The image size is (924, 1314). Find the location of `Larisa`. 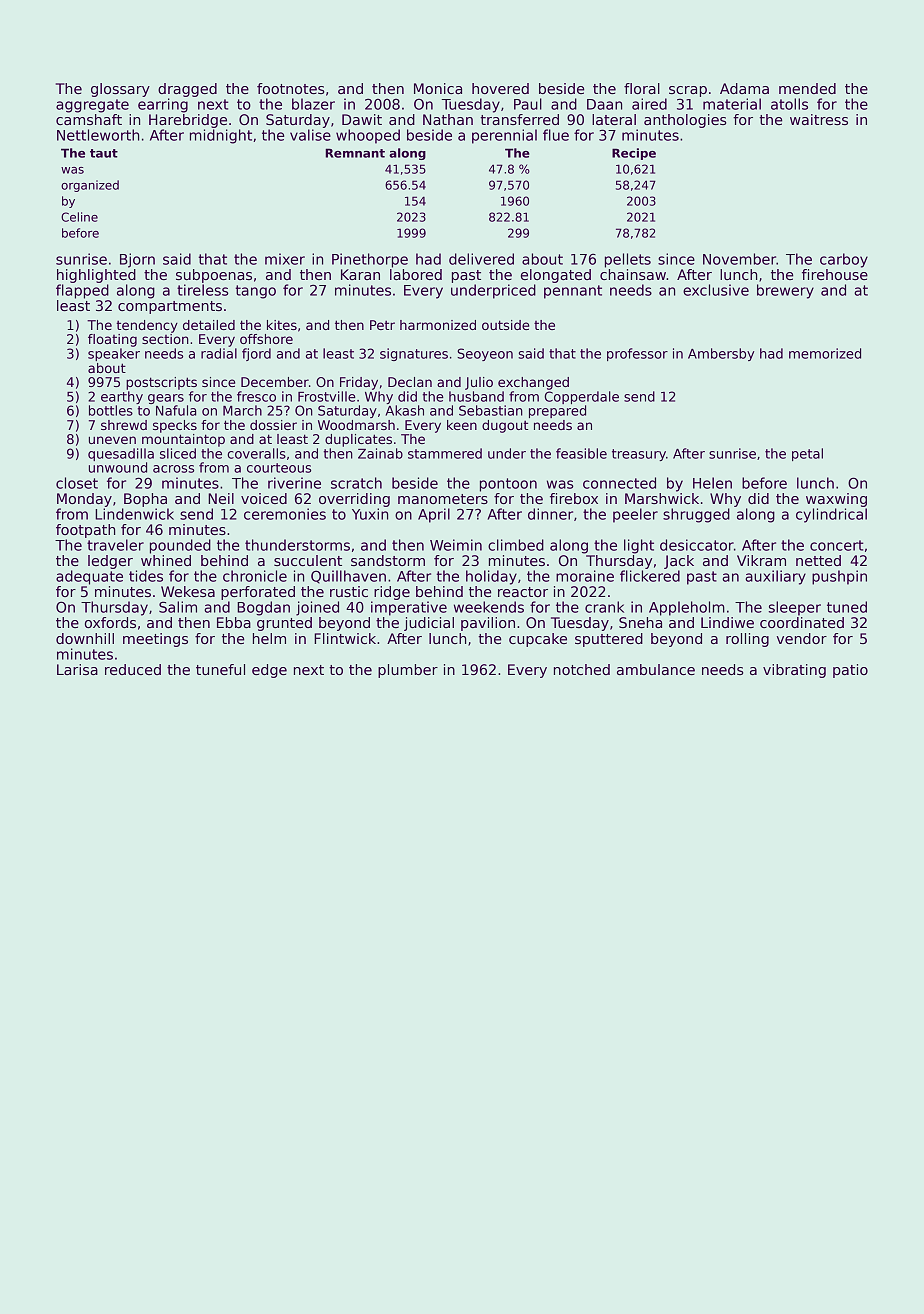

Larisa is located at coordinates (77, 669).
